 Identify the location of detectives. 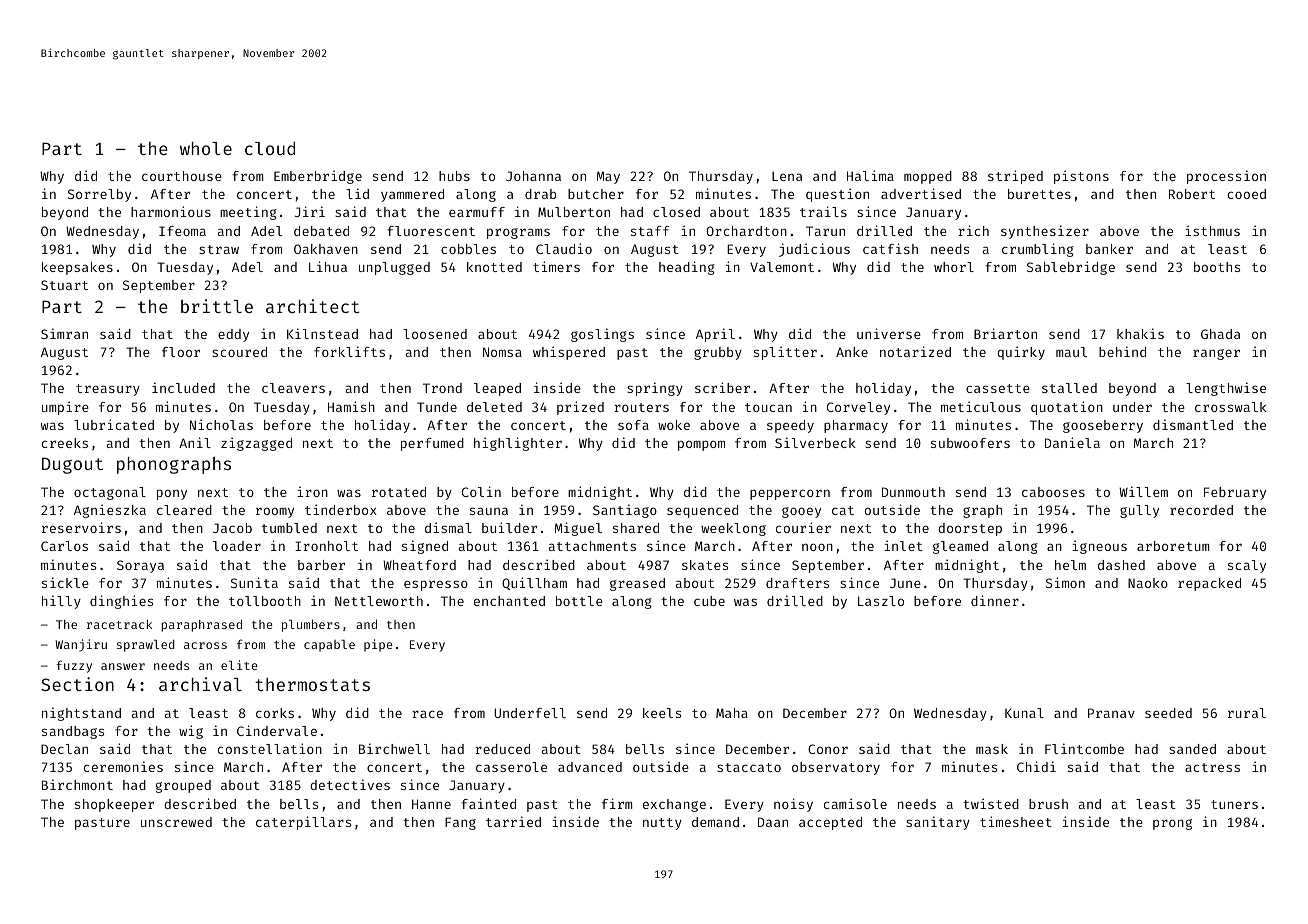
(350, 784).
